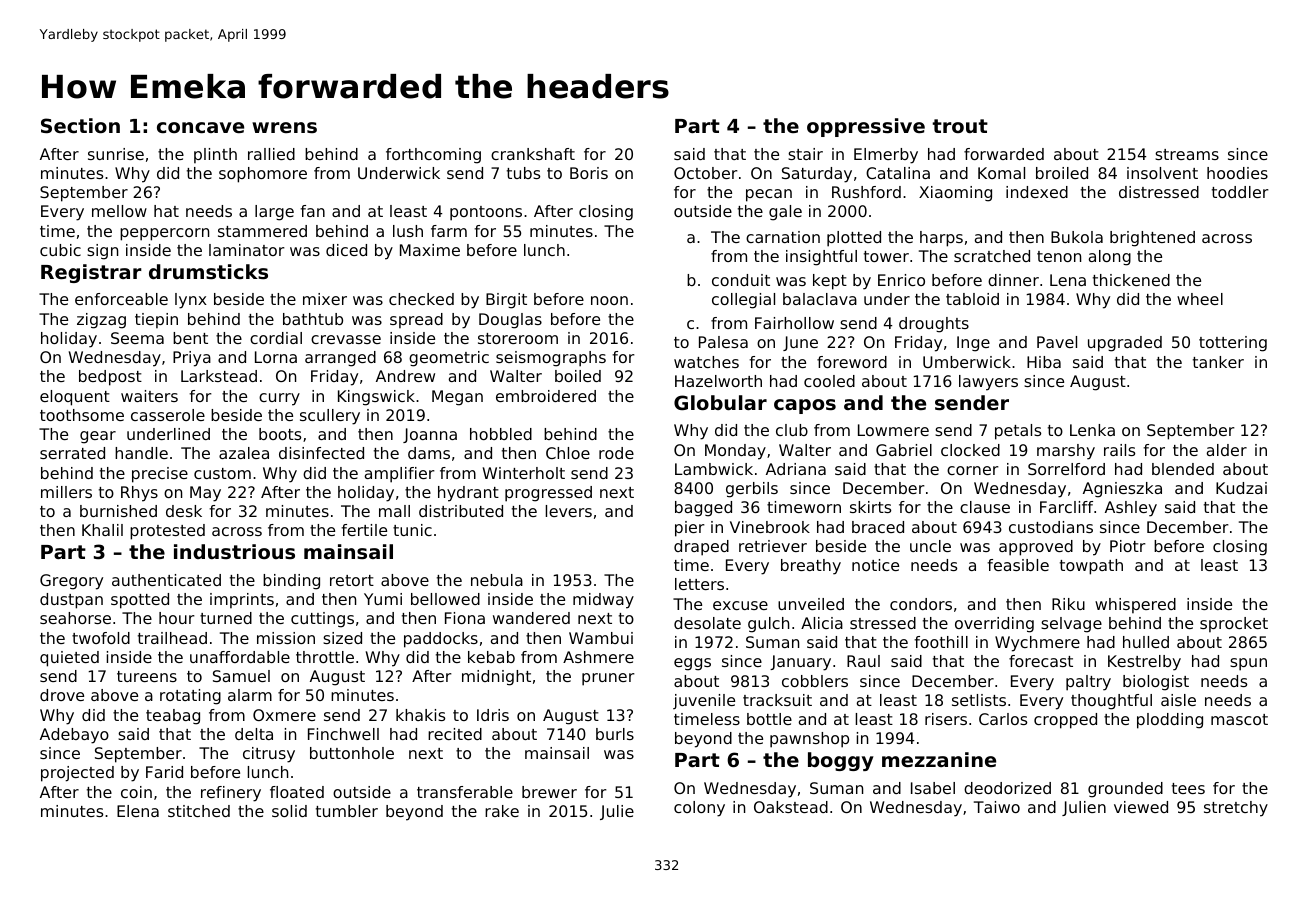  What do you see at coordinates (549, 792) in the screenshot?
I see `brewer` at bounding box center [549, 792].
